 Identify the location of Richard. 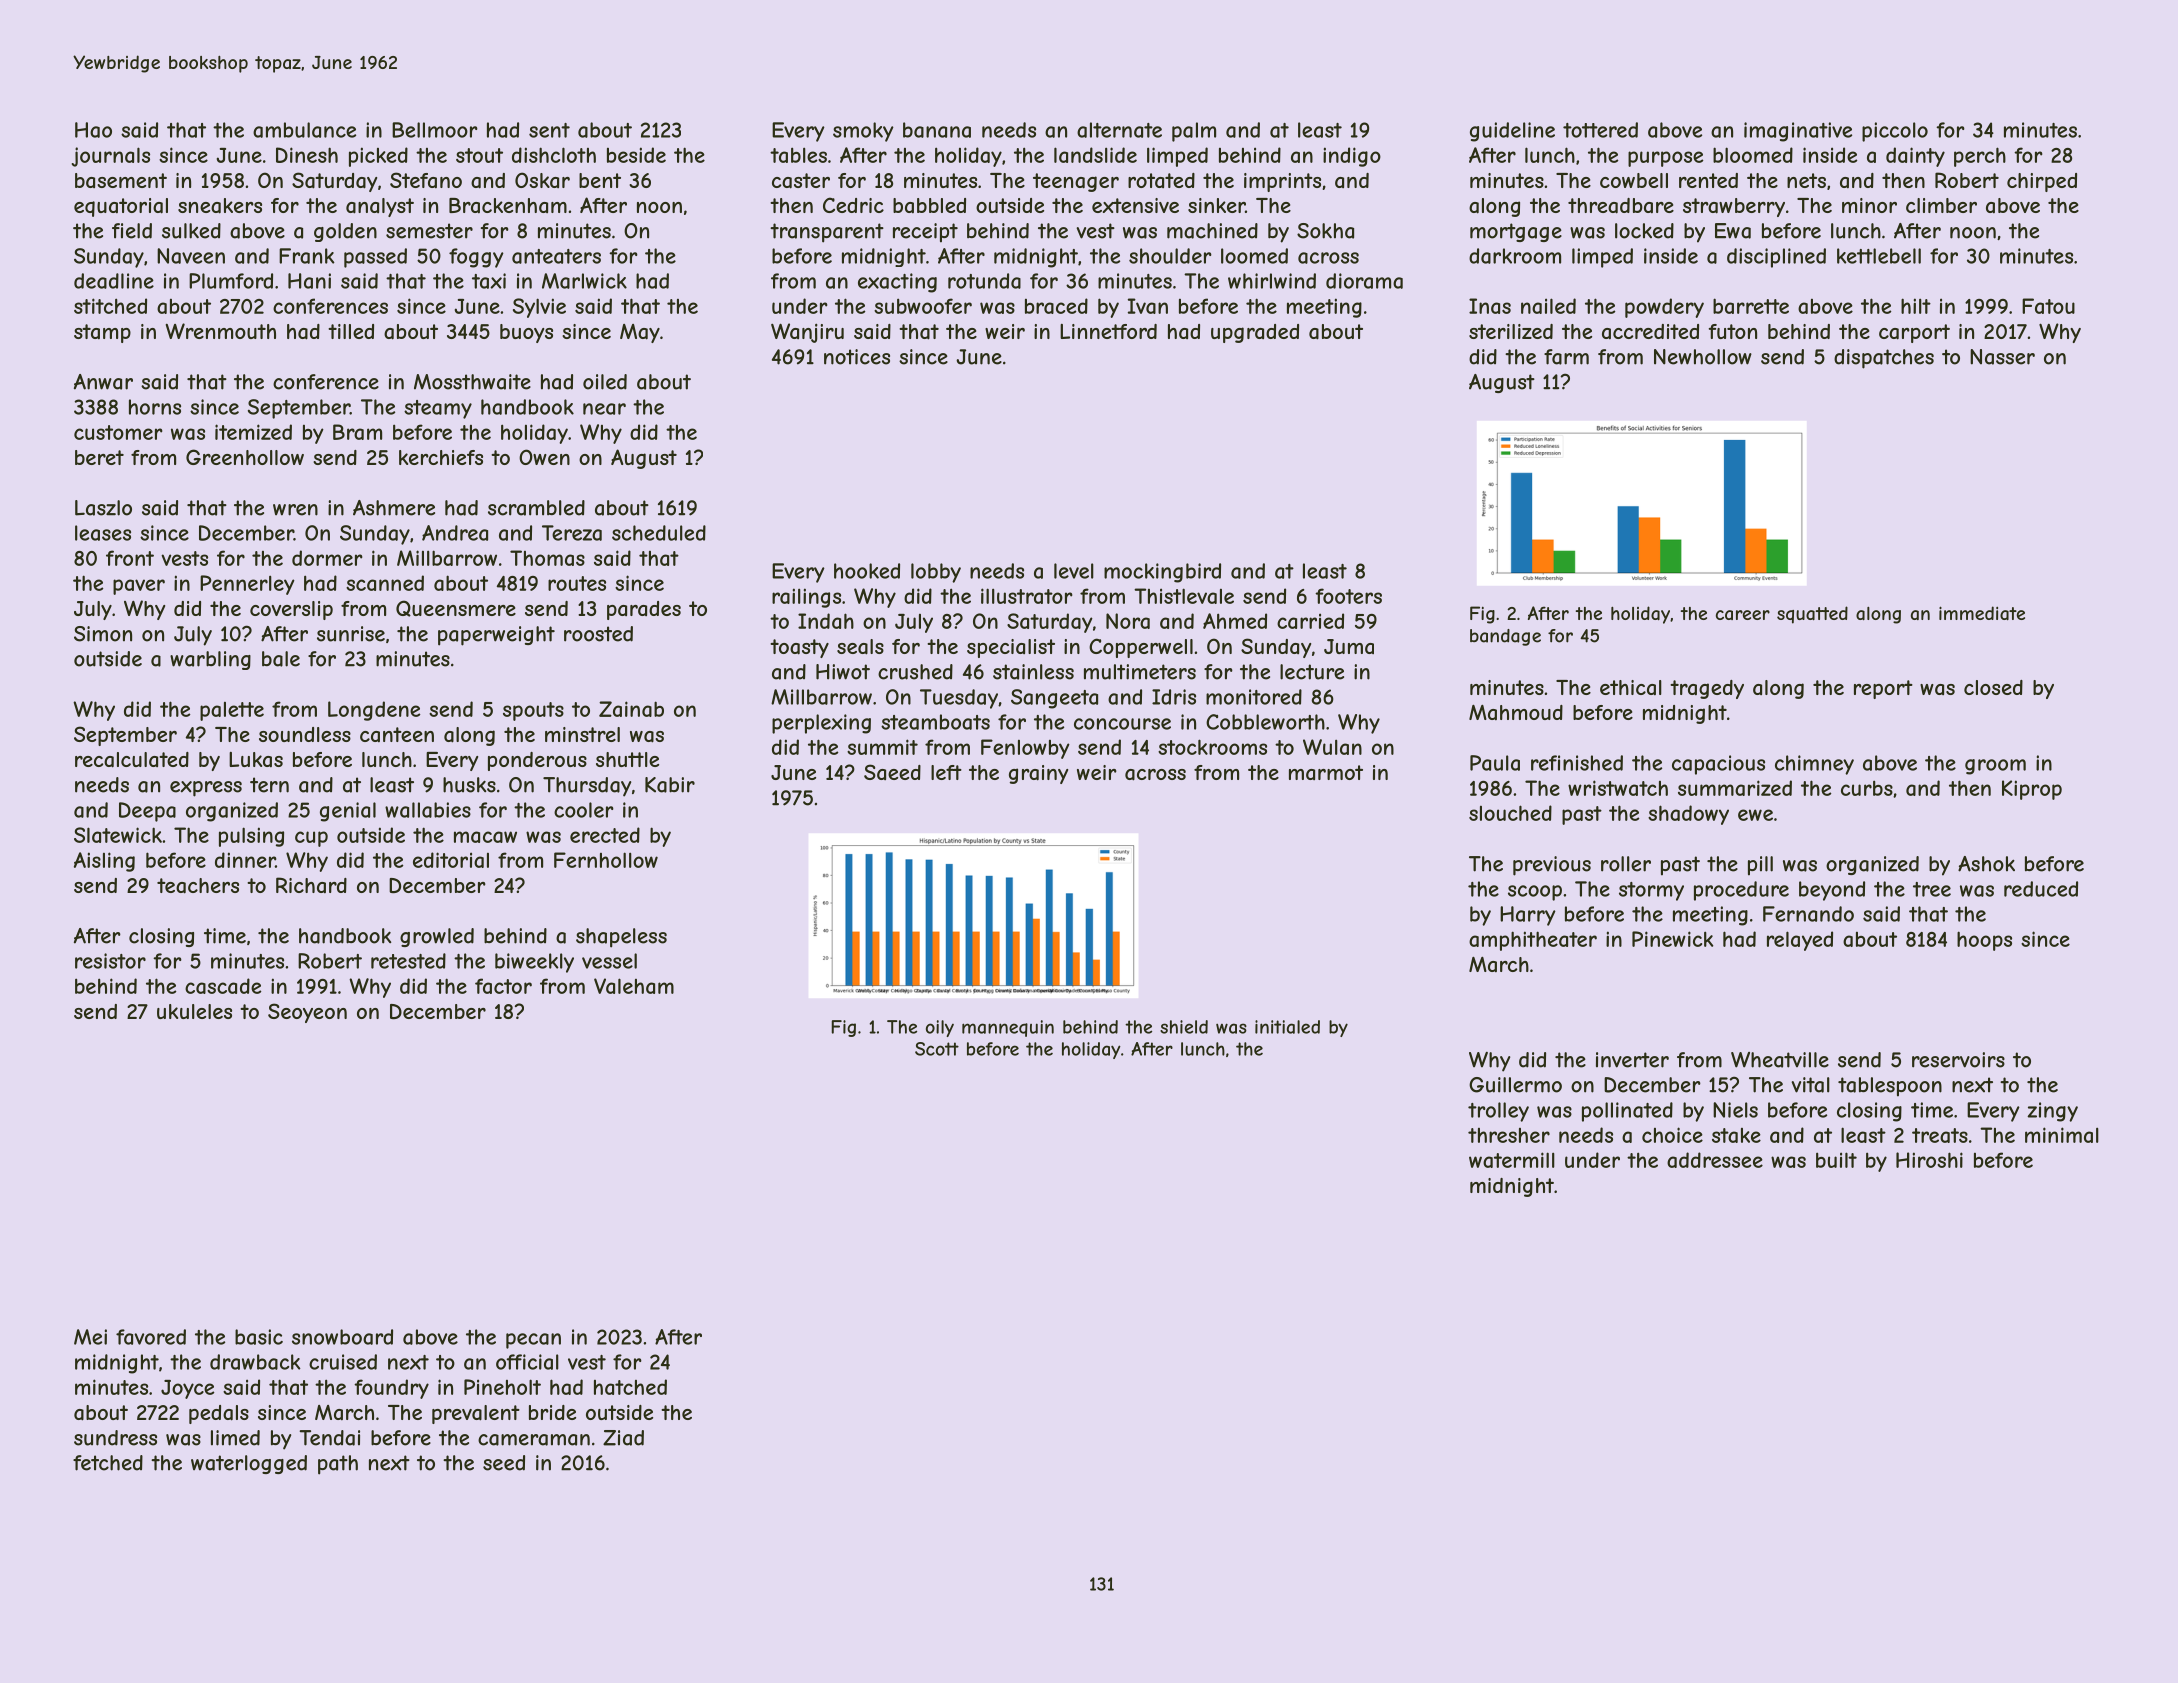
(311, 885).
